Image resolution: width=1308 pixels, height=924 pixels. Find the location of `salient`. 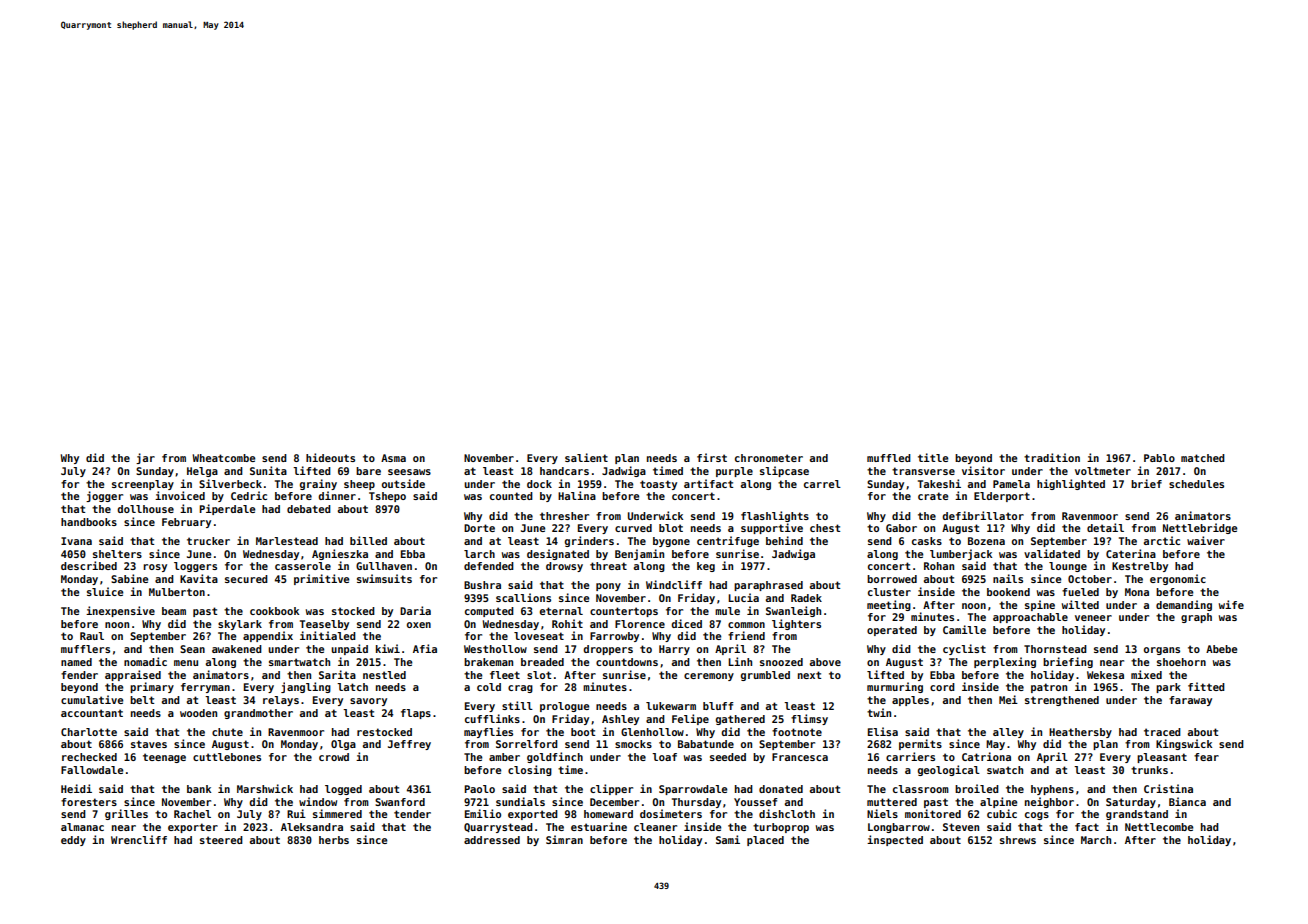

salient is located at coordinates (586, 457).
